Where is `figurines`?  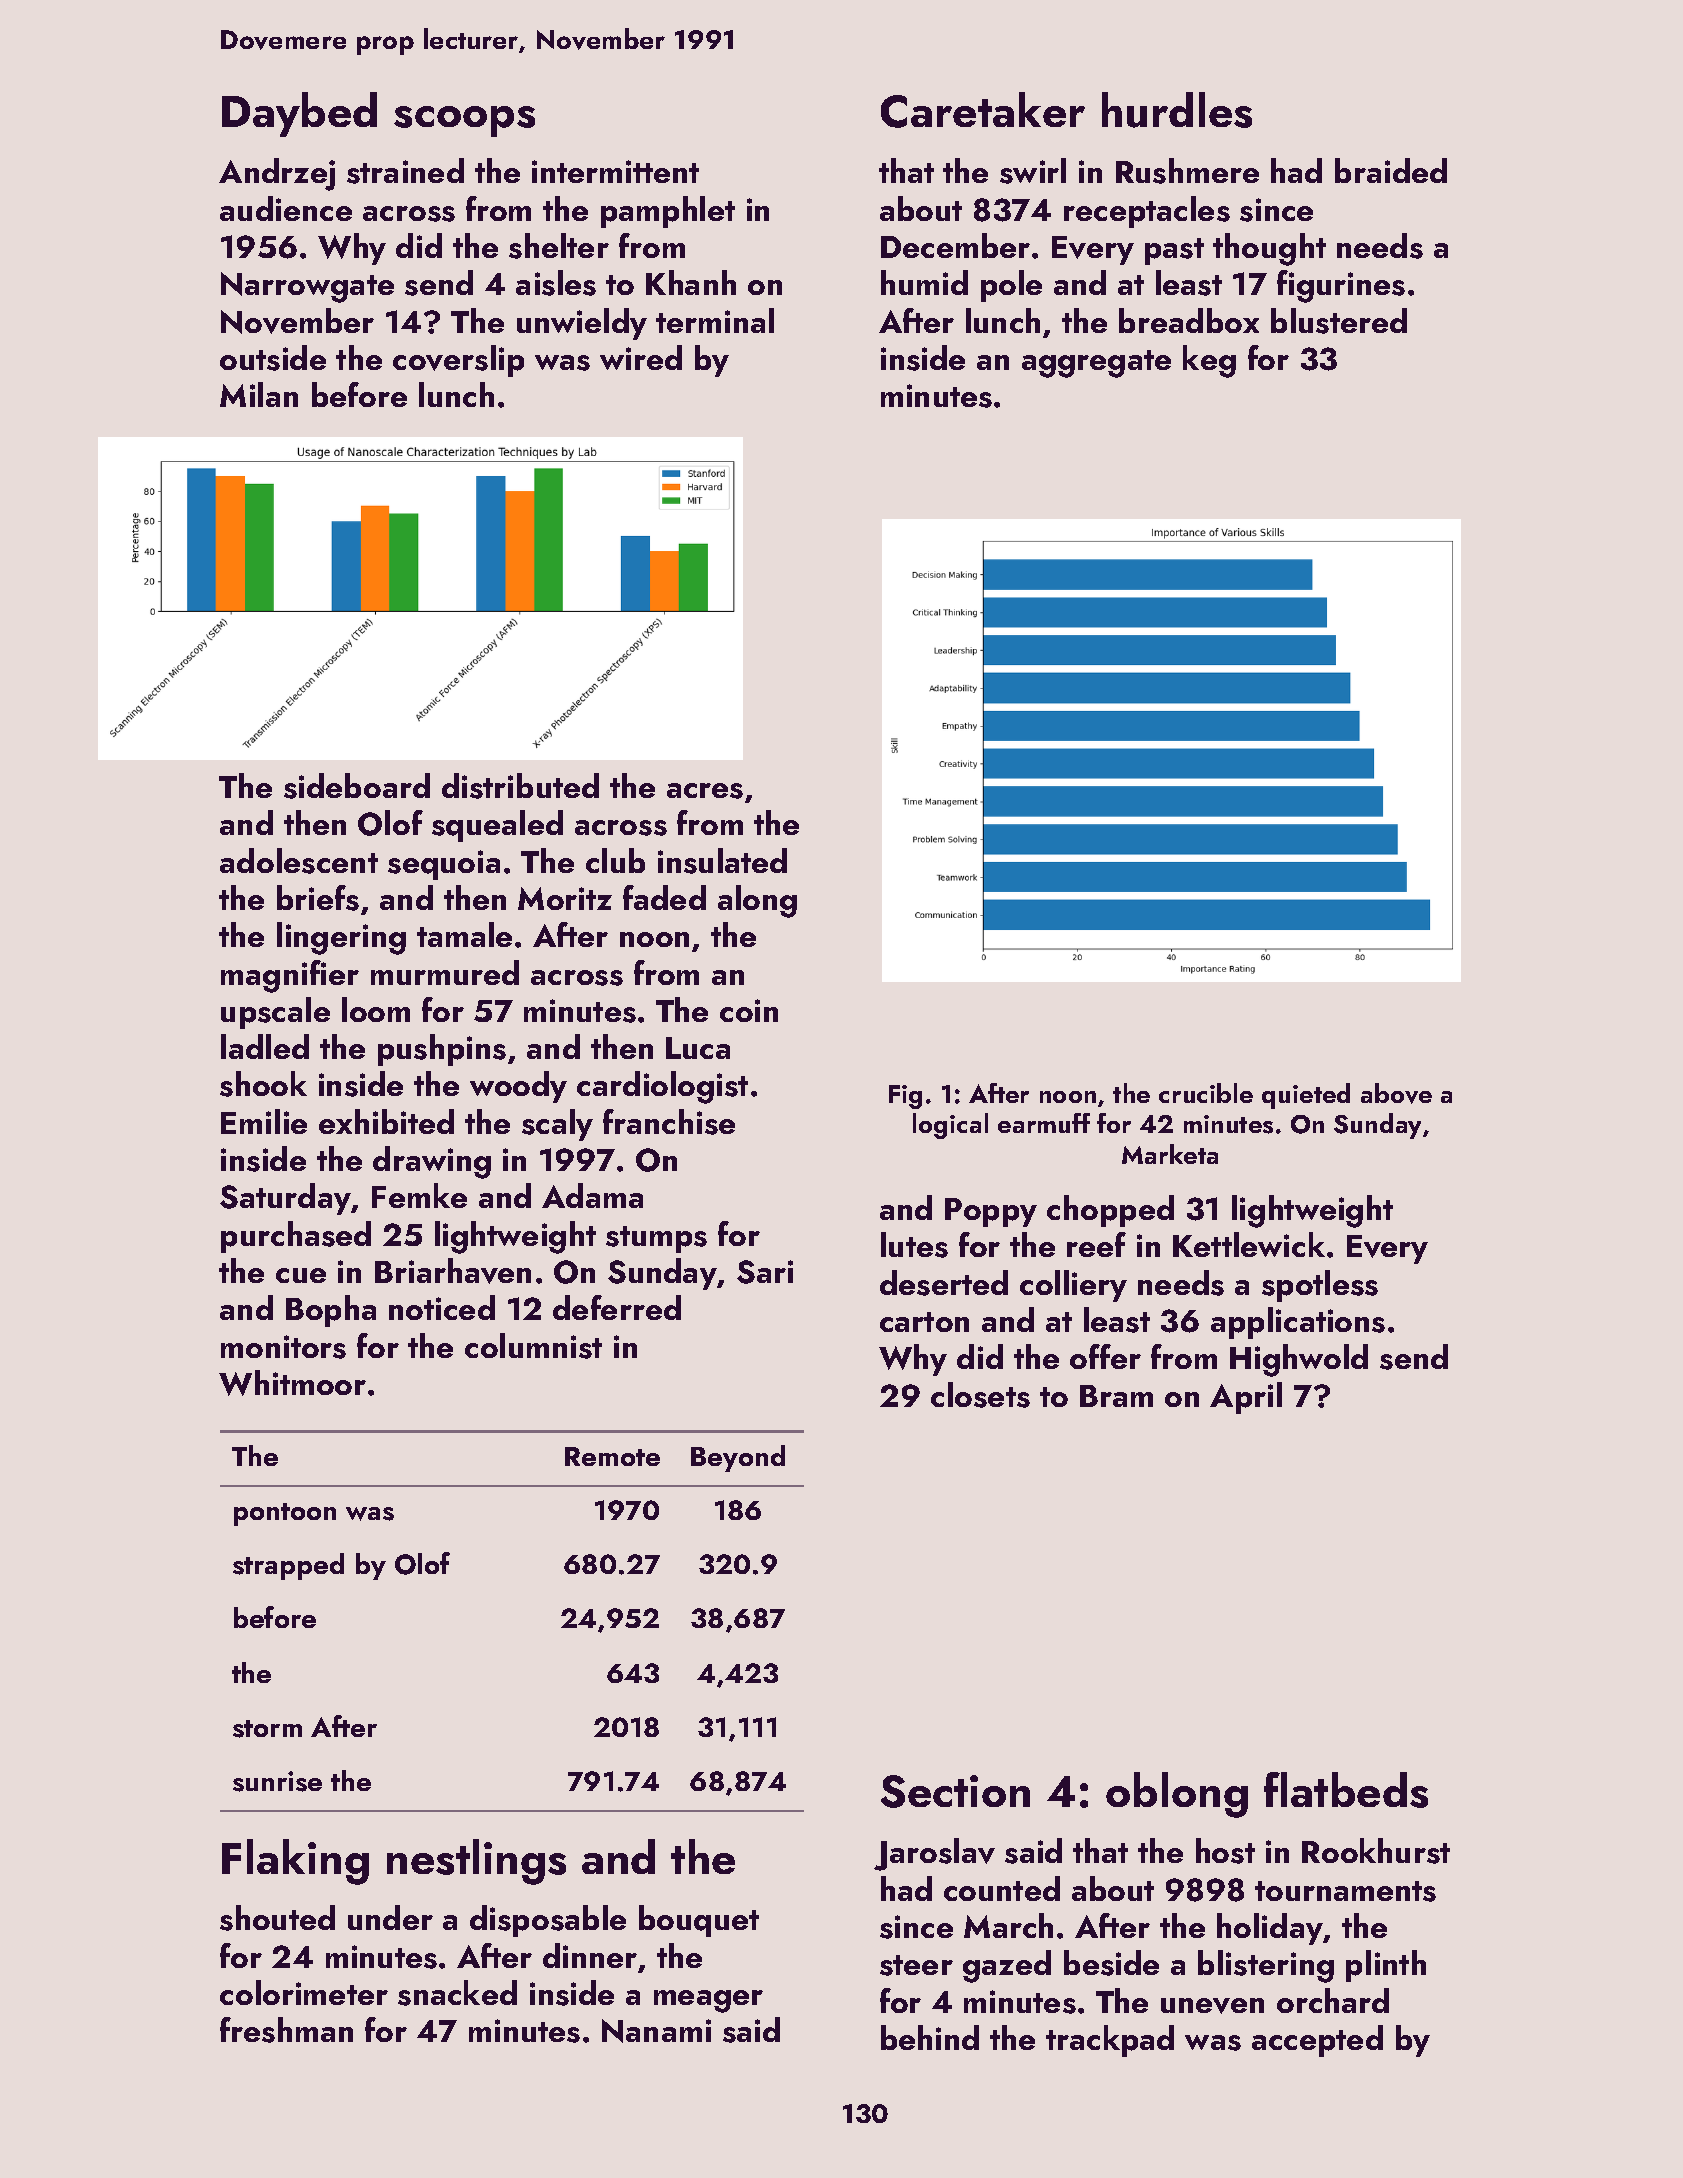
figurines is located at coordinates (1341, 286).
